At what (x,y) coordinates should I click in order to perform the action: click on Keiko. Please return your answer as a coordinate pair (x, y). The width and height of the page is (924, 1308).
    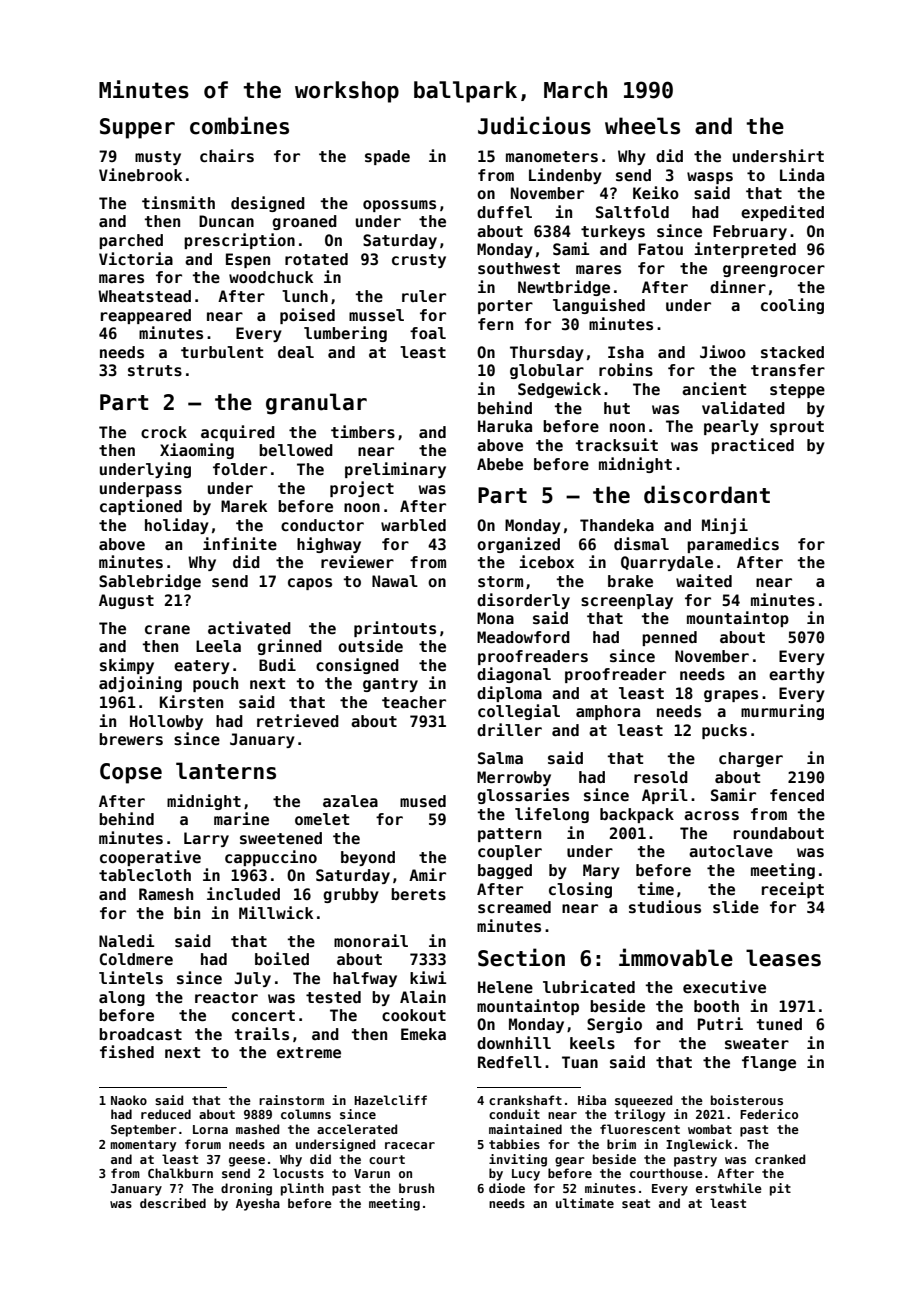
    Looking at the image, I should click on (656, 193).
